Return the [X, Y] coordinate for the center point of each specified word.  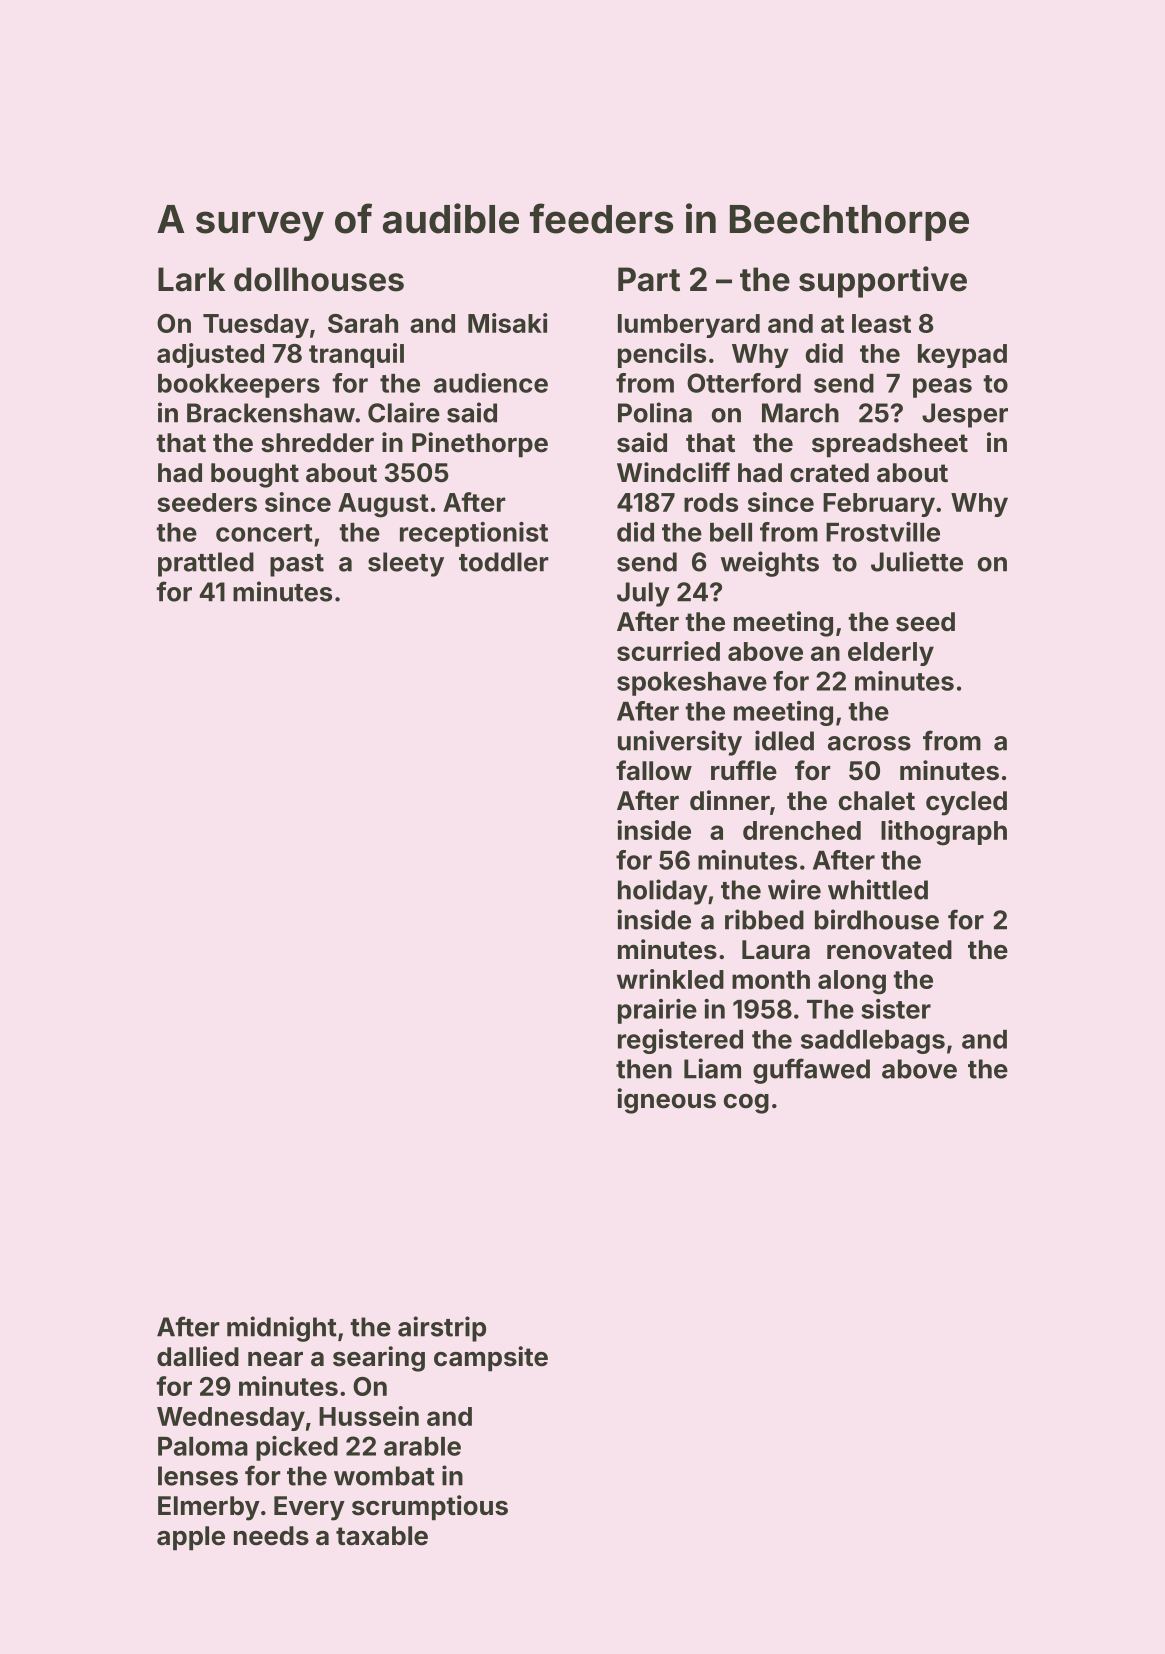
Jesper [965, 415]
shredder [317, 443]
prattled [206, 564]
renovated [889, 950]
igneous [666, 1101]
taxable [382, 1536]
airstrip [442, 1329]
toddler [504, 562]
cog [746, 1104]
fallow [654, 770]
